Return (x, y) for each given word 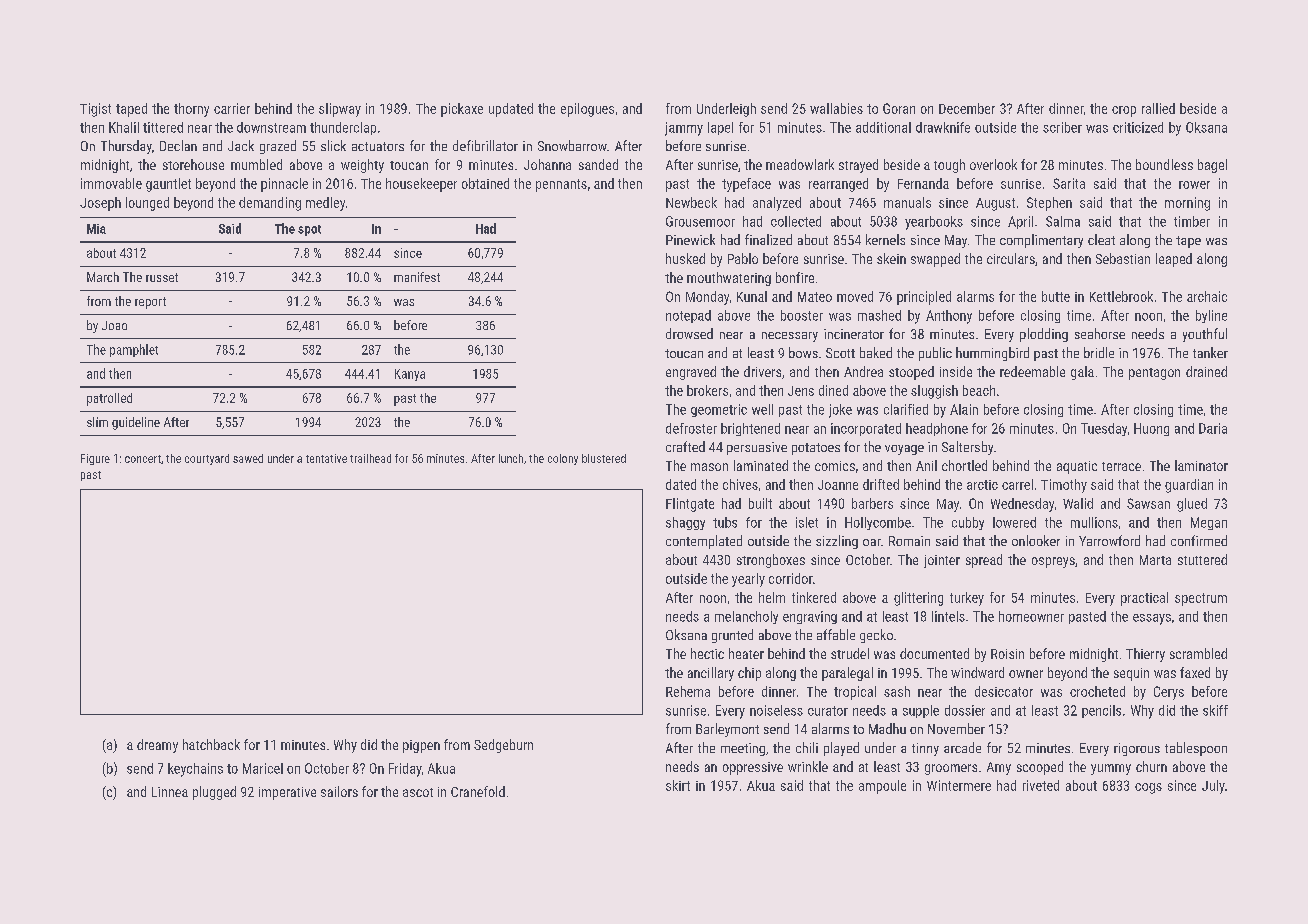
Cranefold (478, 791)
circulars (1011, 258)
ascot (418, 792)
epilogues (587, 110)
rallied (1158, 108)
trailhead (370, 458)
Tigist (95, 110)
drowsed (689, 333)
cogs (1148, 788)
